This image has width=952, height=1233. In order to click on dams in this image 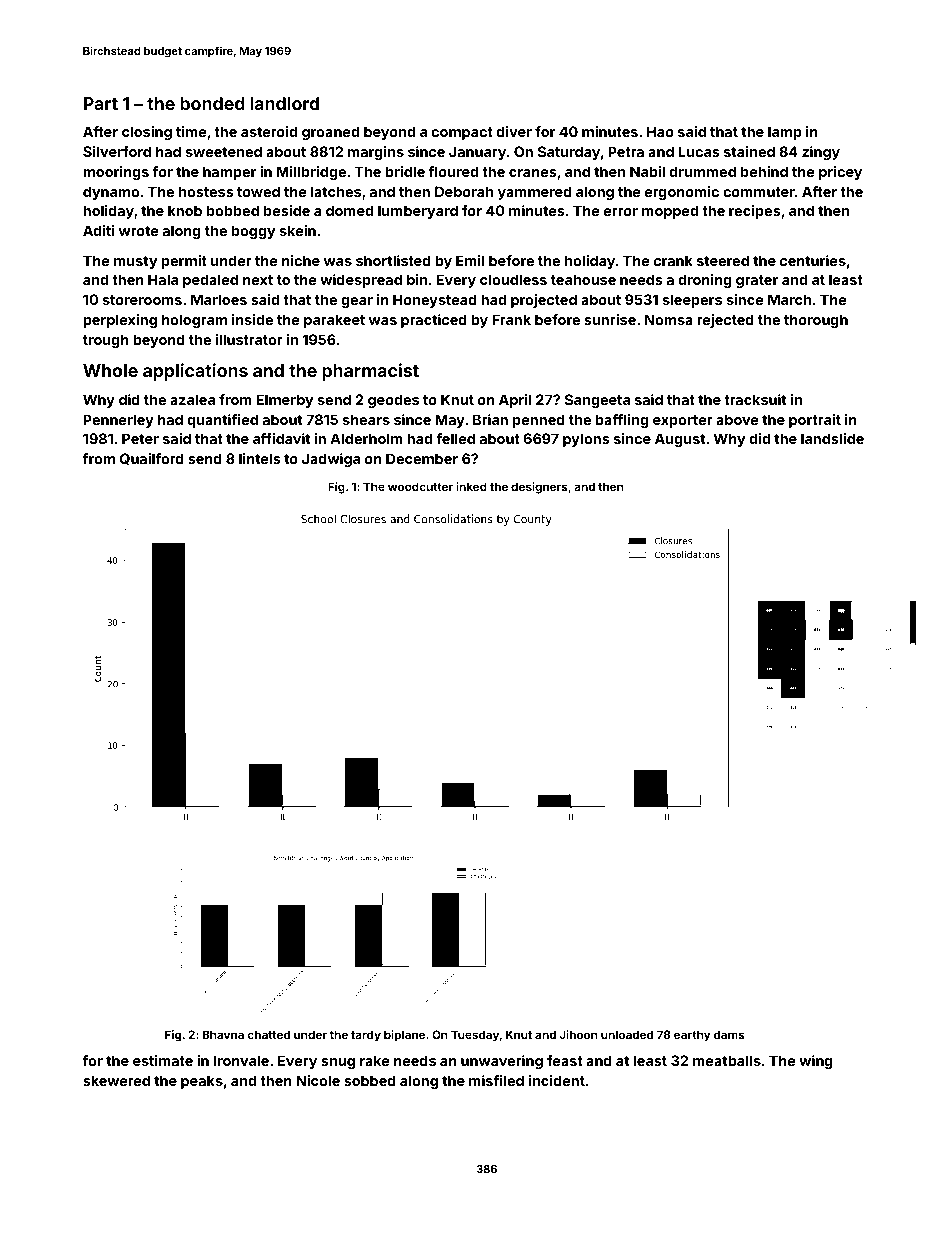, I will do `click(729, 1034)`.
